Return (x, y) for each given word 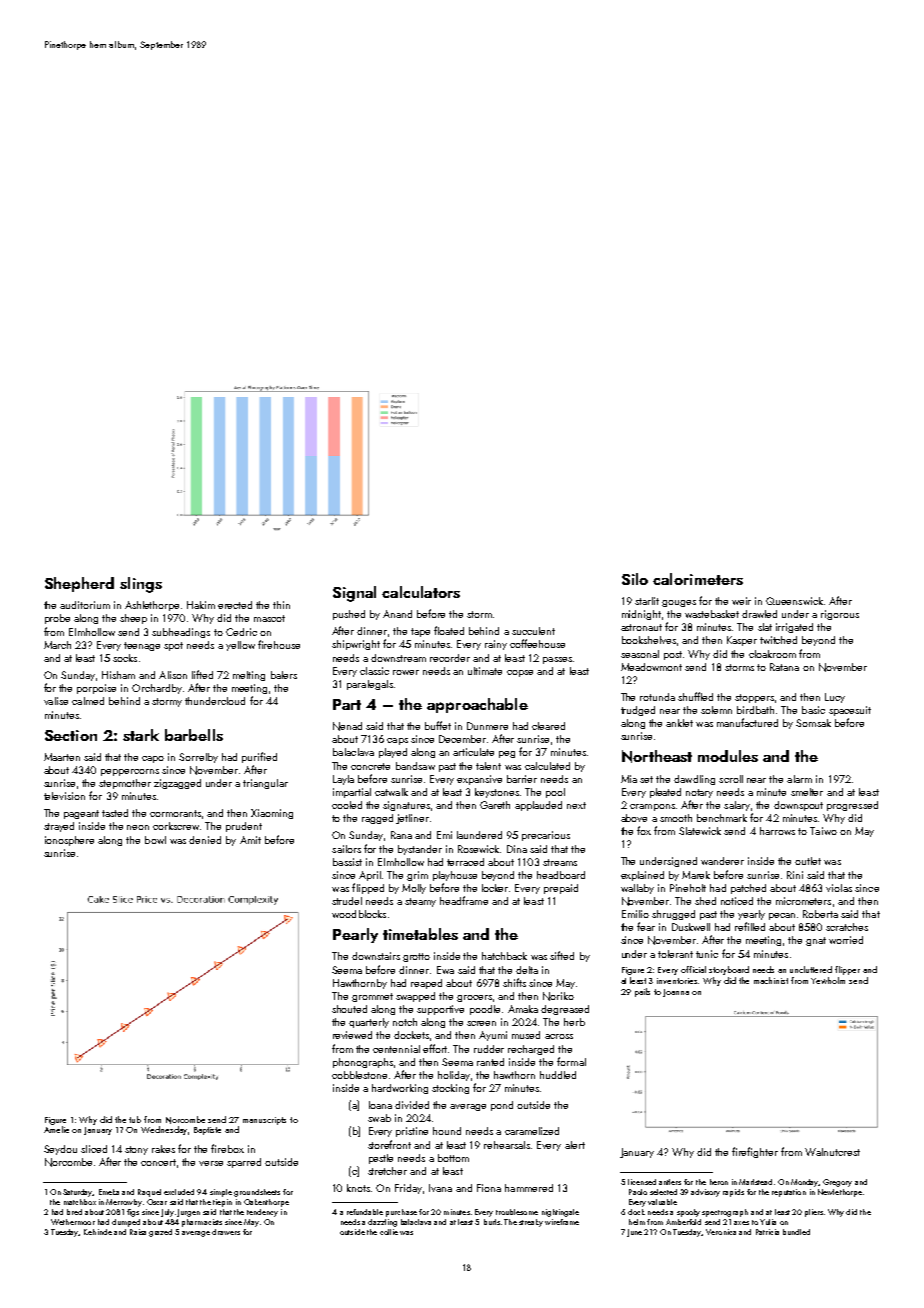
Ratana (784, 667)
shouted (349, 1009)
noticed (737, 901)
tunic (707, 954)
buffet (438, 725)
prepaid (561, 889)
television (64, 796)
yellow (240, 646)
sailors (346, 849)
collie (389, 1232)
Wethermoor (73, 1222)
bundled (796, 1232)
